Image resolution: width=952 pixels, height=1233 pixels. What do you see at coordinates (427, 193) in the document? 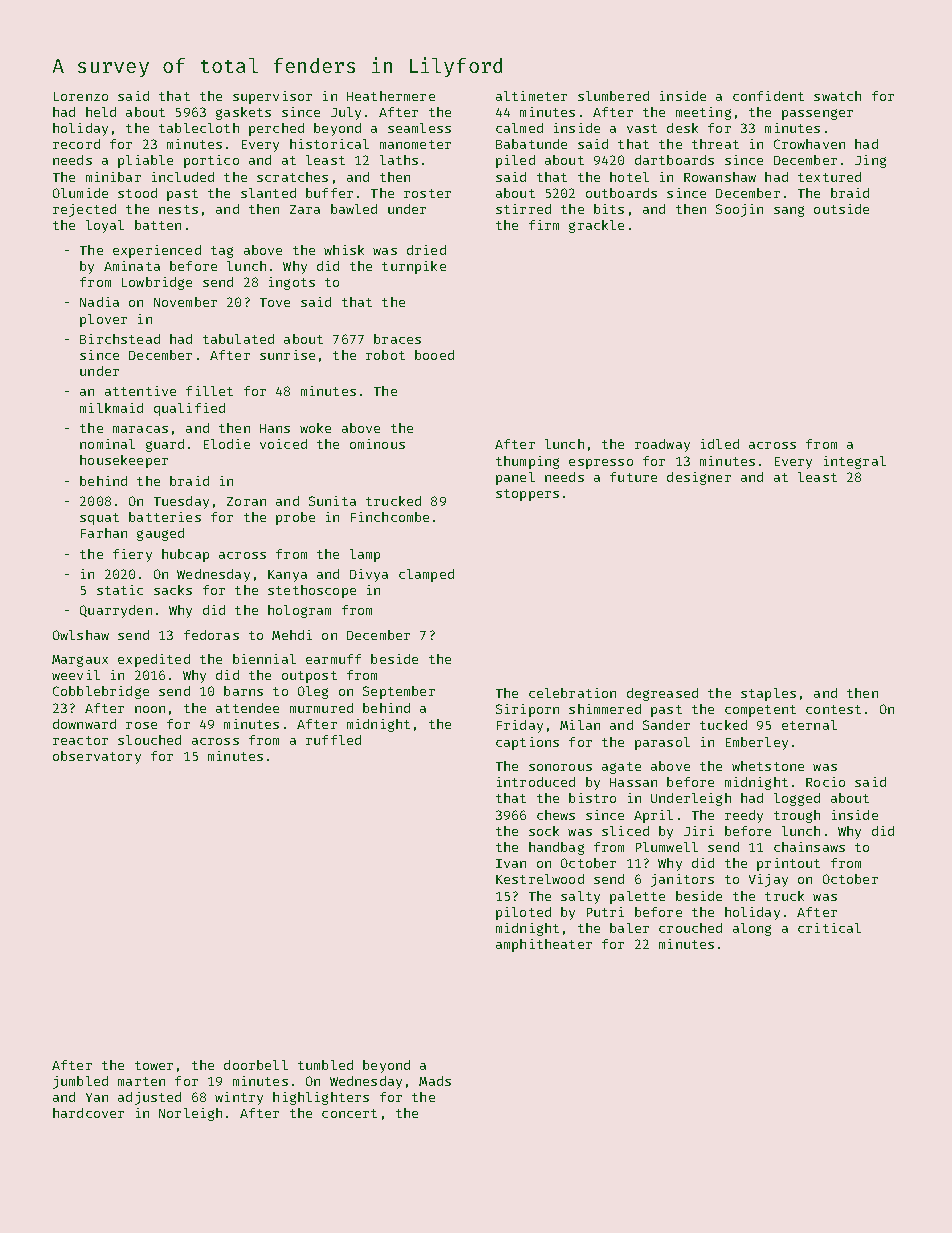
I see `roster` at bounding box center [427, 193].
